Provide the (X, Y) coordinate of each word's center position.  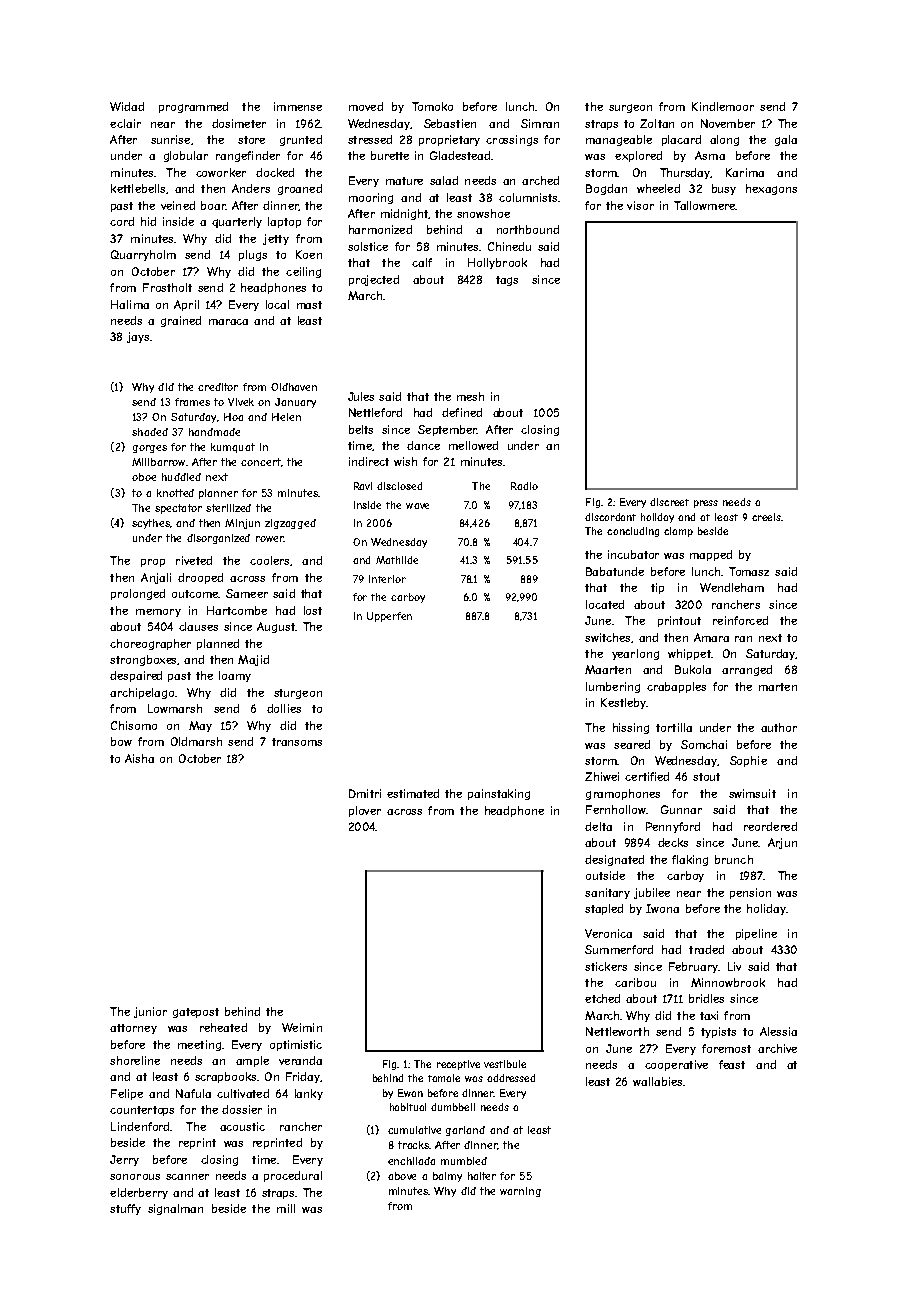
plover (365, 811)
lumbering (613, 687)
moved (366, 106)
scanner (187, 1177)
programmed (193, 107)
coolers (269, 560)
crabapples (676, 687)
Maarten (608, 669)
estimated (413, 793)
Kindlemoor (723, 106)
